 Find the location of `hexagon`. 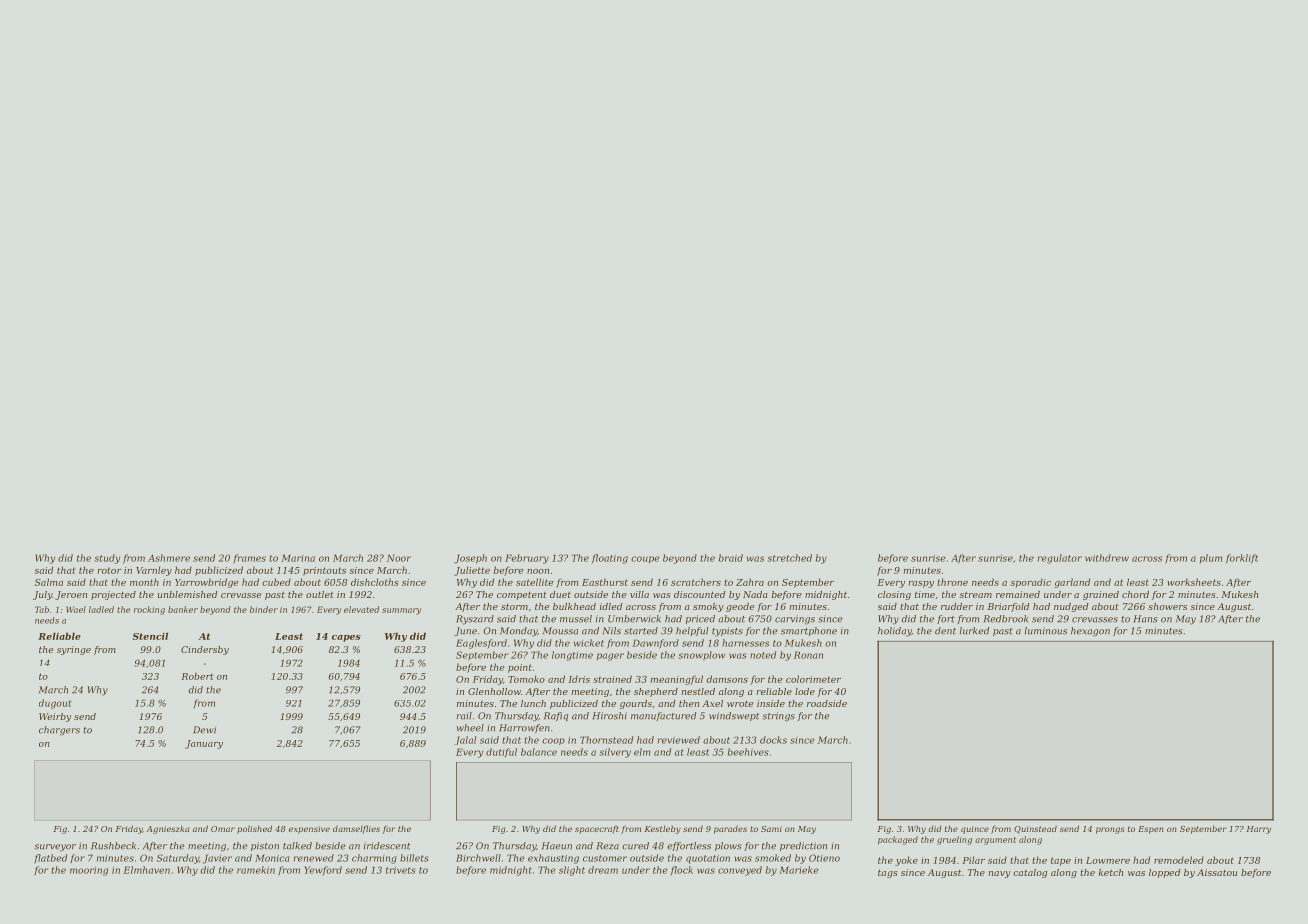

hexagon is located at coordinates (1090, 632).
